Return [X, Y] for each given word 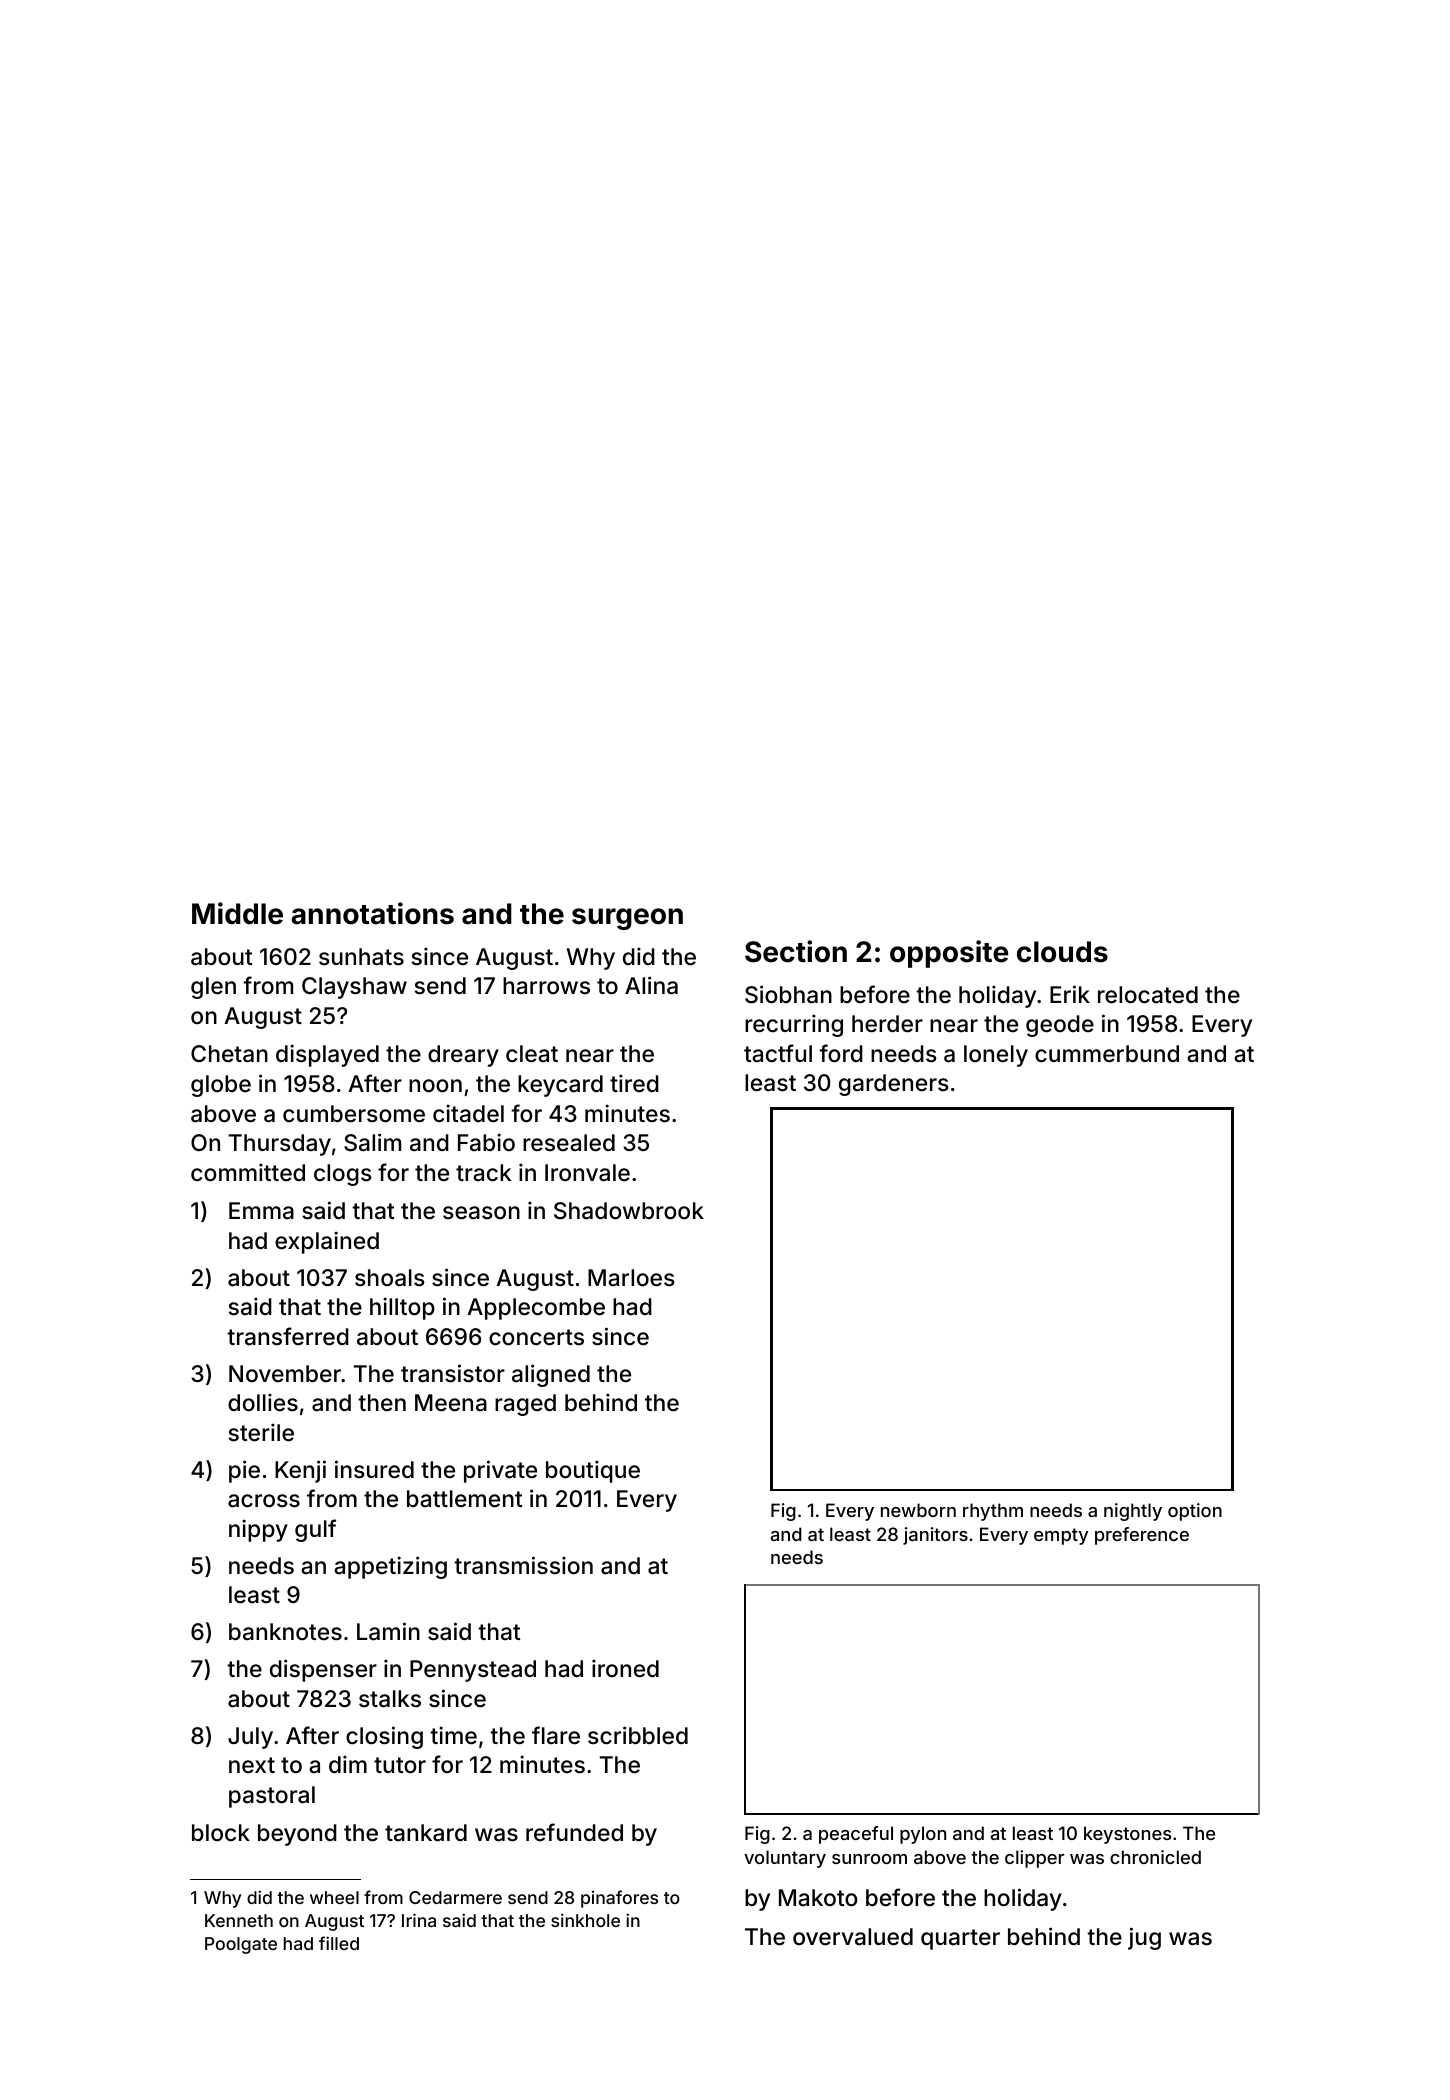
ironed [625, 1668]
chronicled [1155, 1857]
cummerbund [1107, 1054]
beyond [297, 1835]
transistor [453, 1373]
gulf [315, 1530]
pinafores [619, 1899]
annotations [372, 913]
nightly [1133, 1512]
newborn [918, 1510]
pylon [923, 1835]
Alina [651, 985]
